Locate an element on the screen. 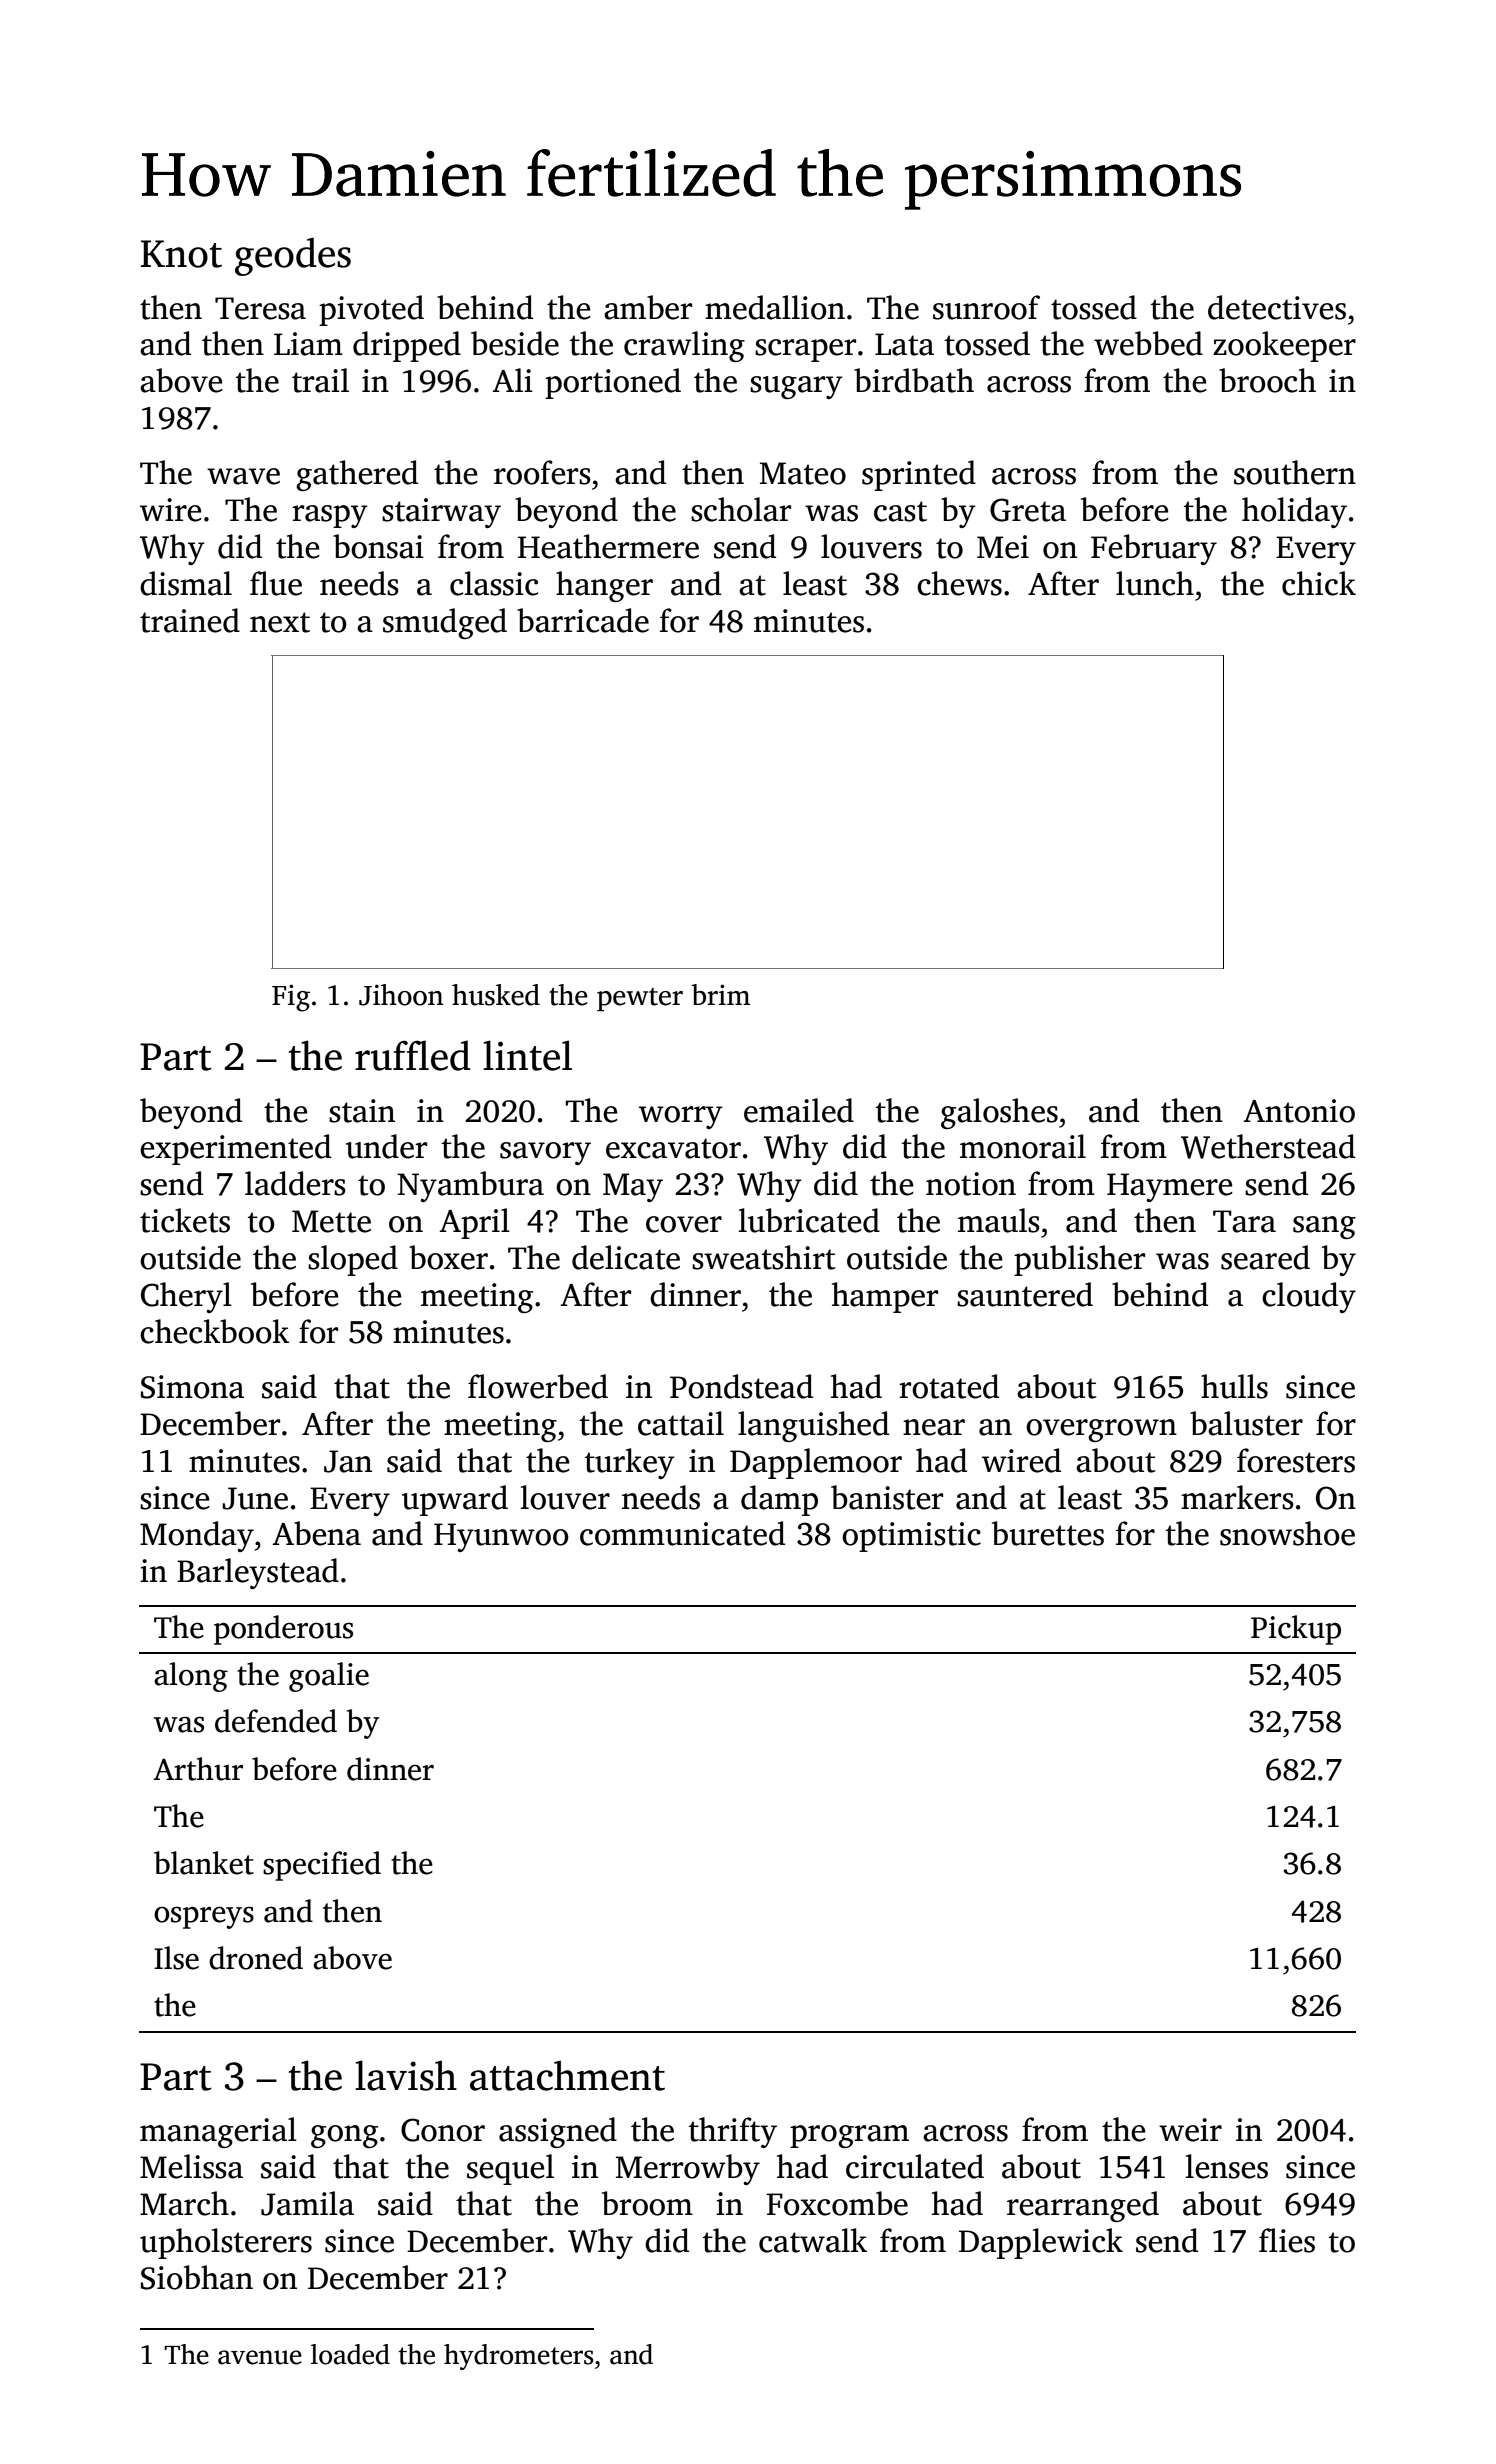 The height and width of the screenshot is (2464, 1496). Pickup is located at coordinates (1296, 1630).
